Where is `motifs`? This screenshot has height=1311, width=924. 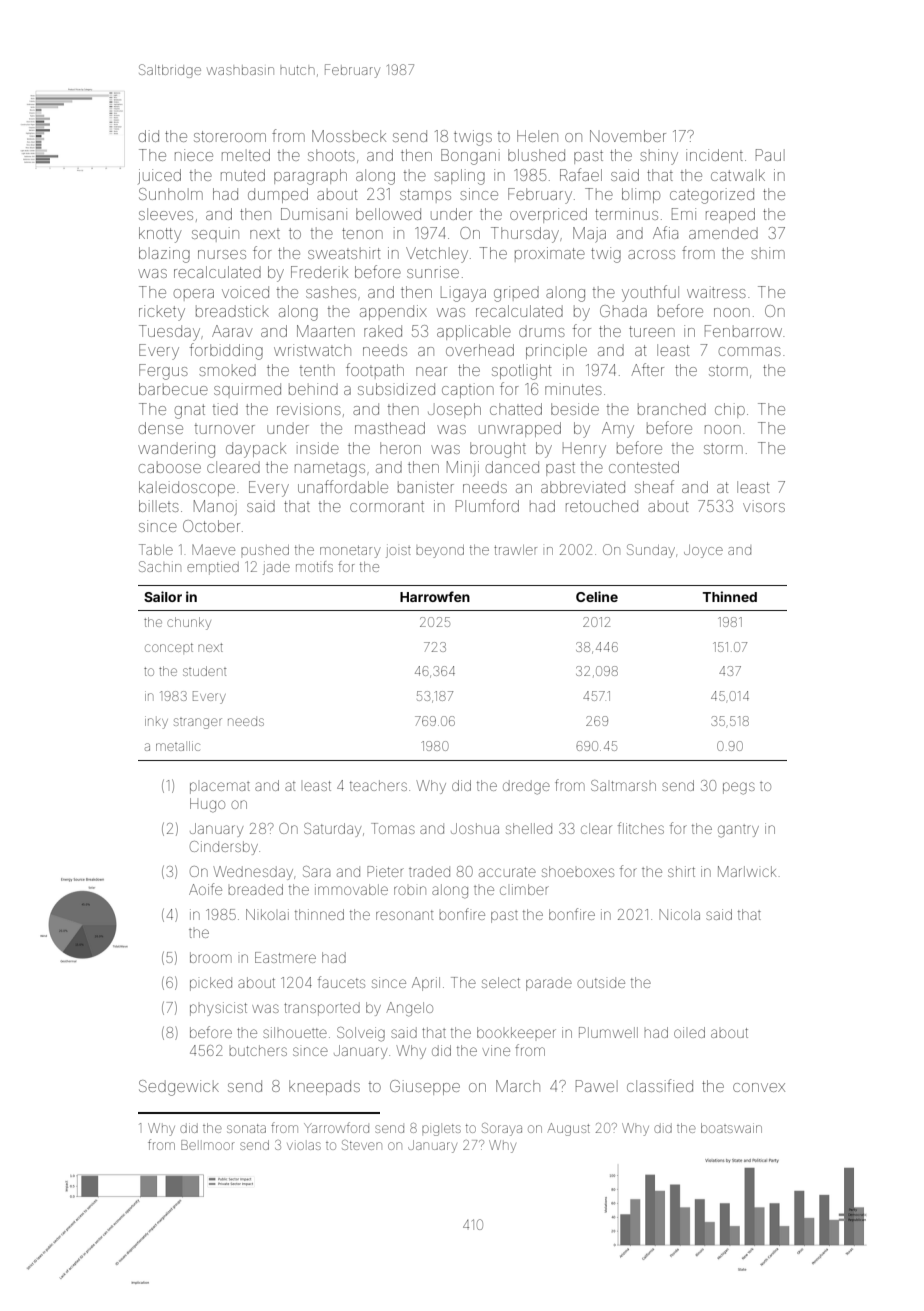 motifs is located at coordinates (314, 566).
